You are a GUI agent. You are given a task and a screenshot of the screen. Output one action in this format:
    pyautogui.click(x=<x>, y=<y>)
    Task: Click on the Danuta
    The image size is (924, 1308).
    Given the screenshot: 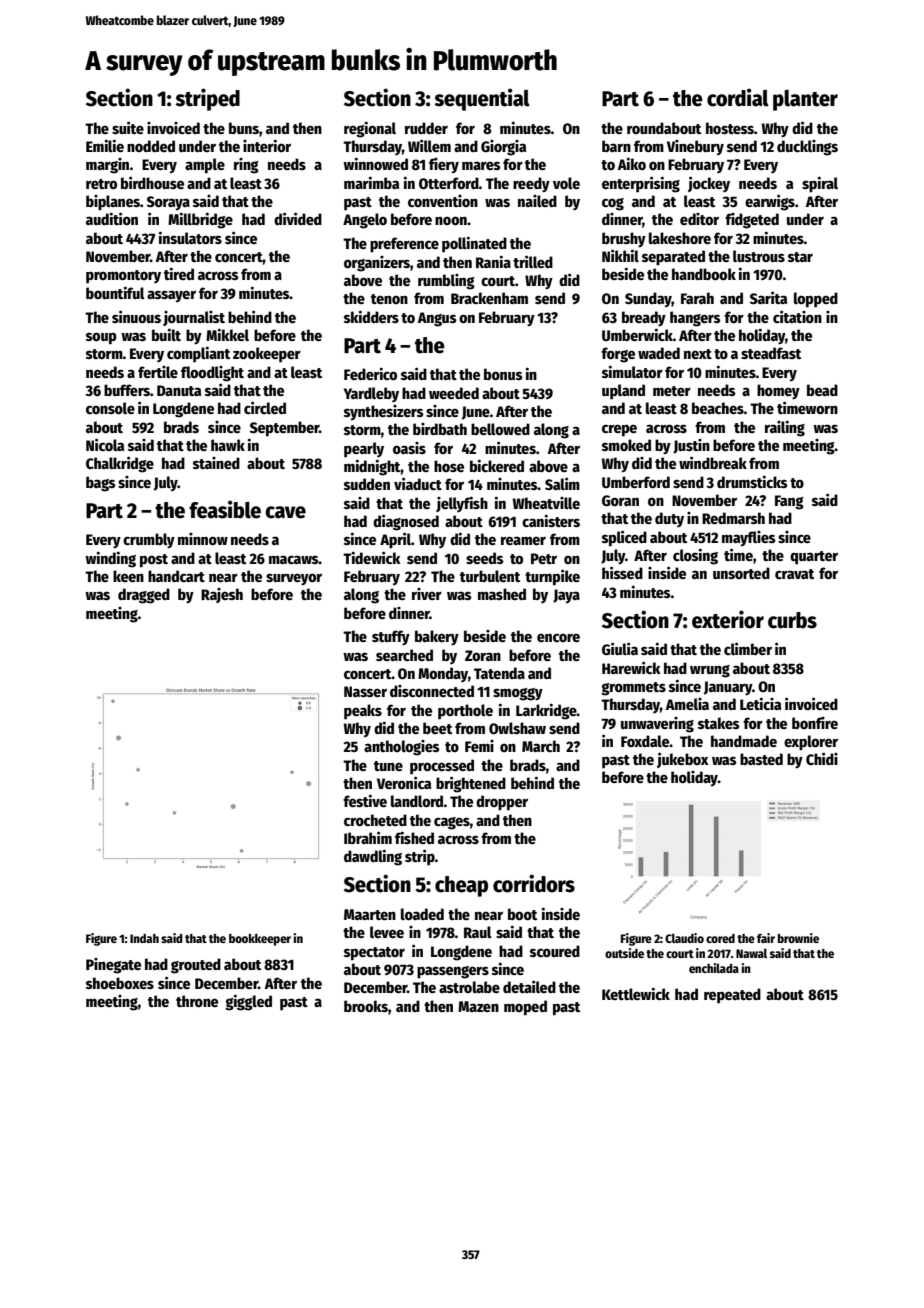 What is the action you would take?
    pyautogui.click(x=179, y=390)
